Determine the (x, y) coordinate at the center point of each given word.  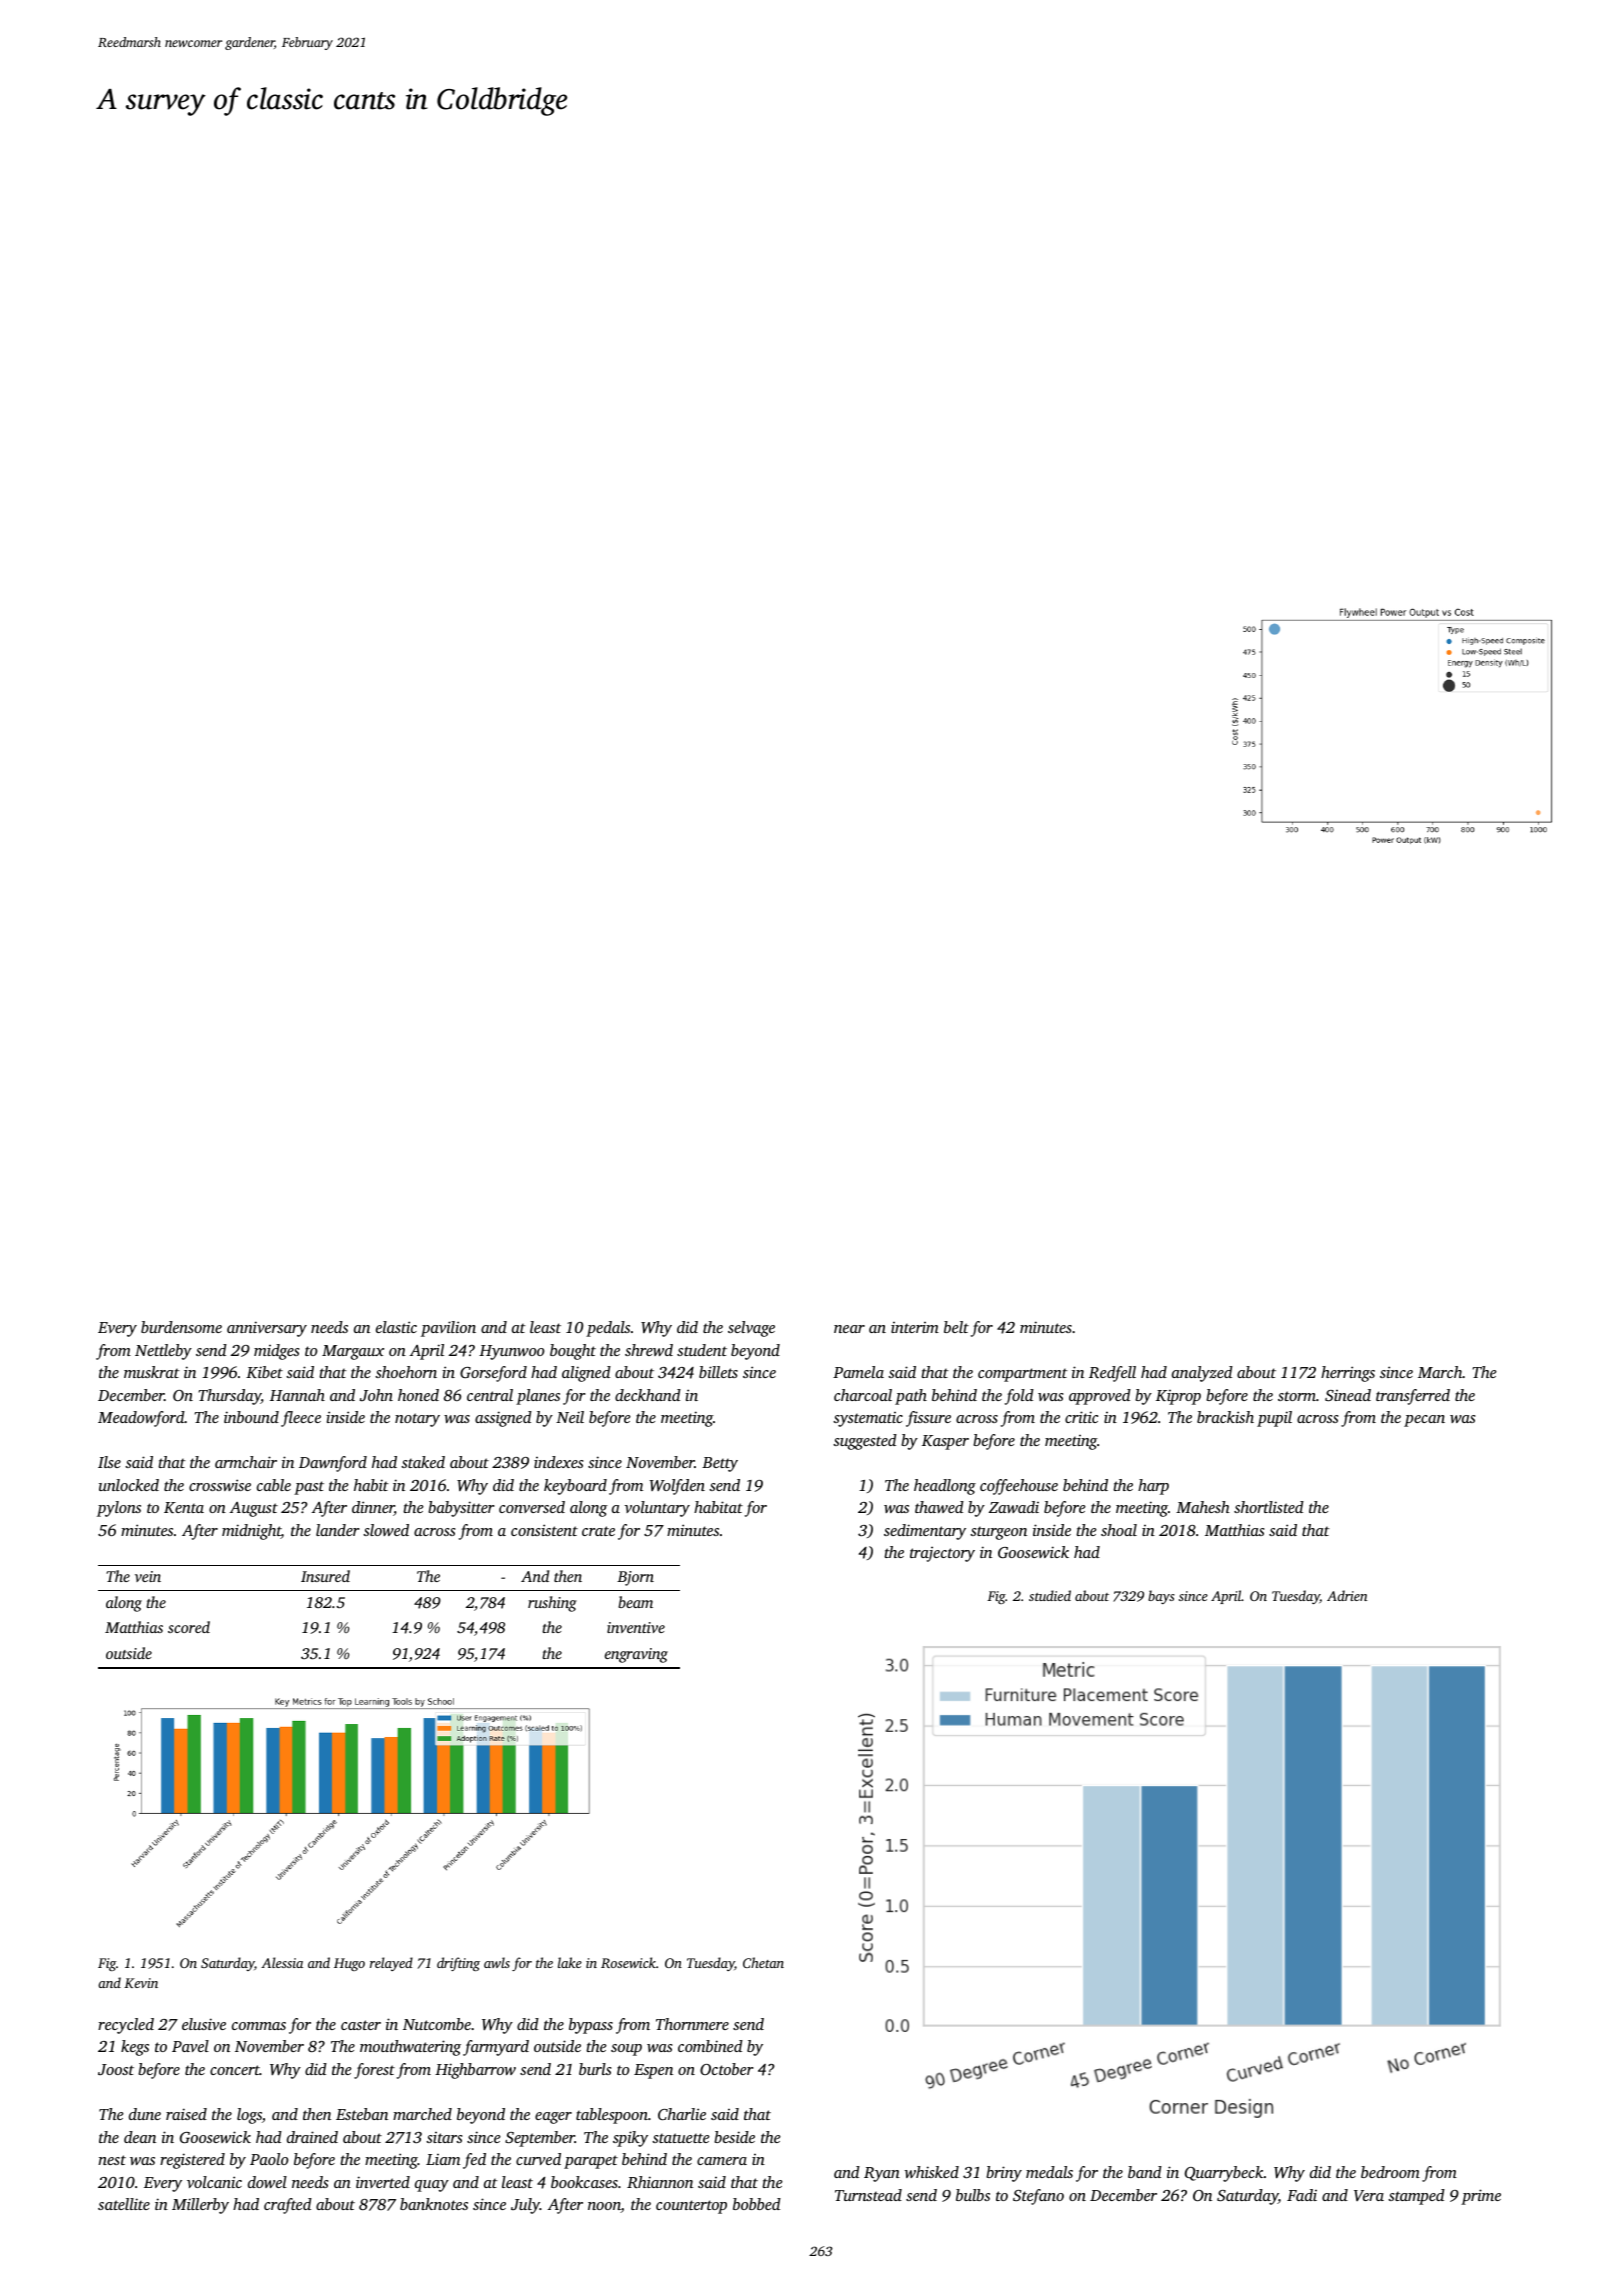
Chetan (763, 1962)
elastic (396, 1327)
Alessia (282, 1962)
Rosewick (628, 1962)
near (849, 1329)
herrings (1348, 1374)
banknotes (434, 2204)
